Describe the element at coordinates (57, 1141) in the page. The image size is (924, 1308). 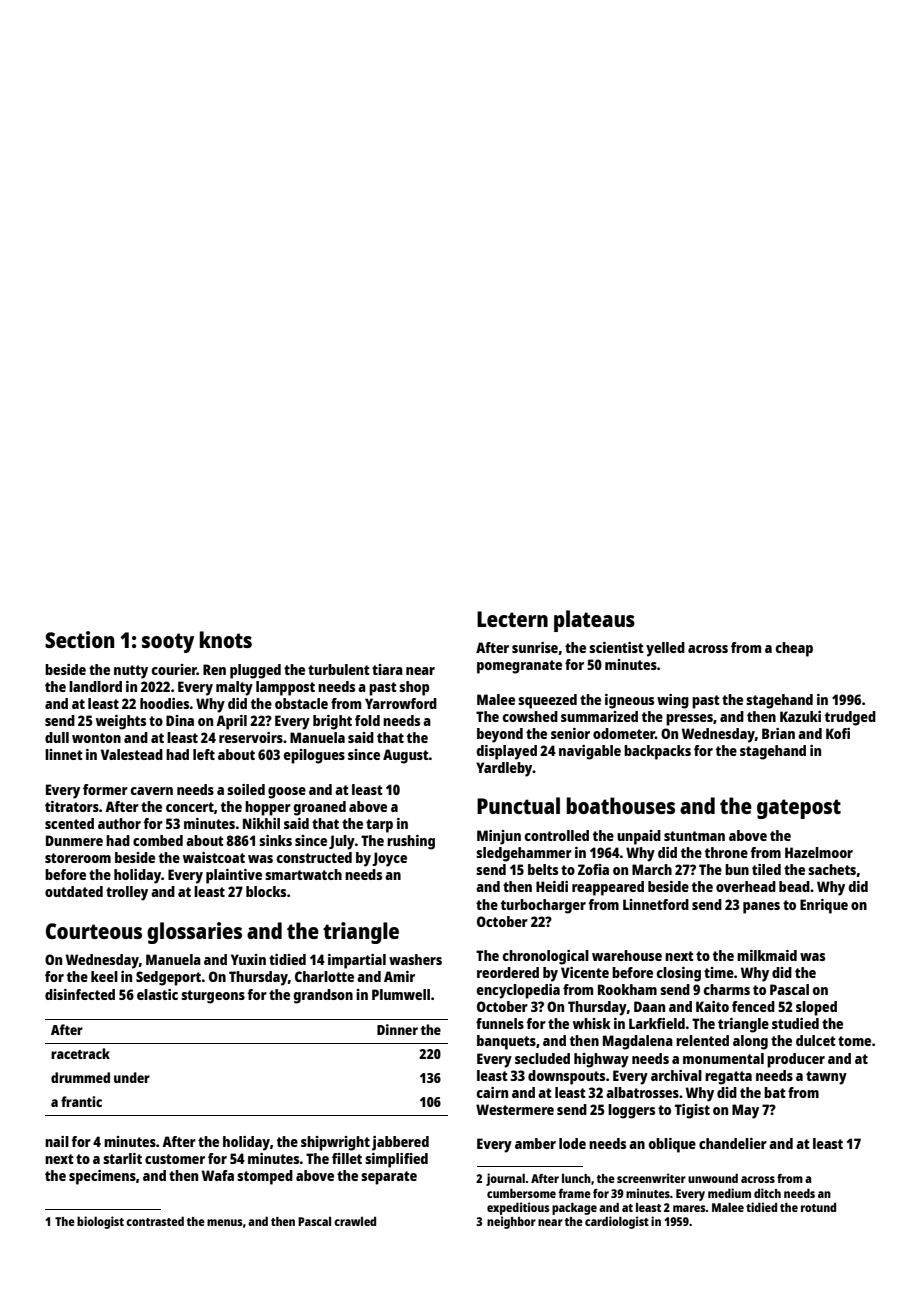
I see `nail` at that location.
